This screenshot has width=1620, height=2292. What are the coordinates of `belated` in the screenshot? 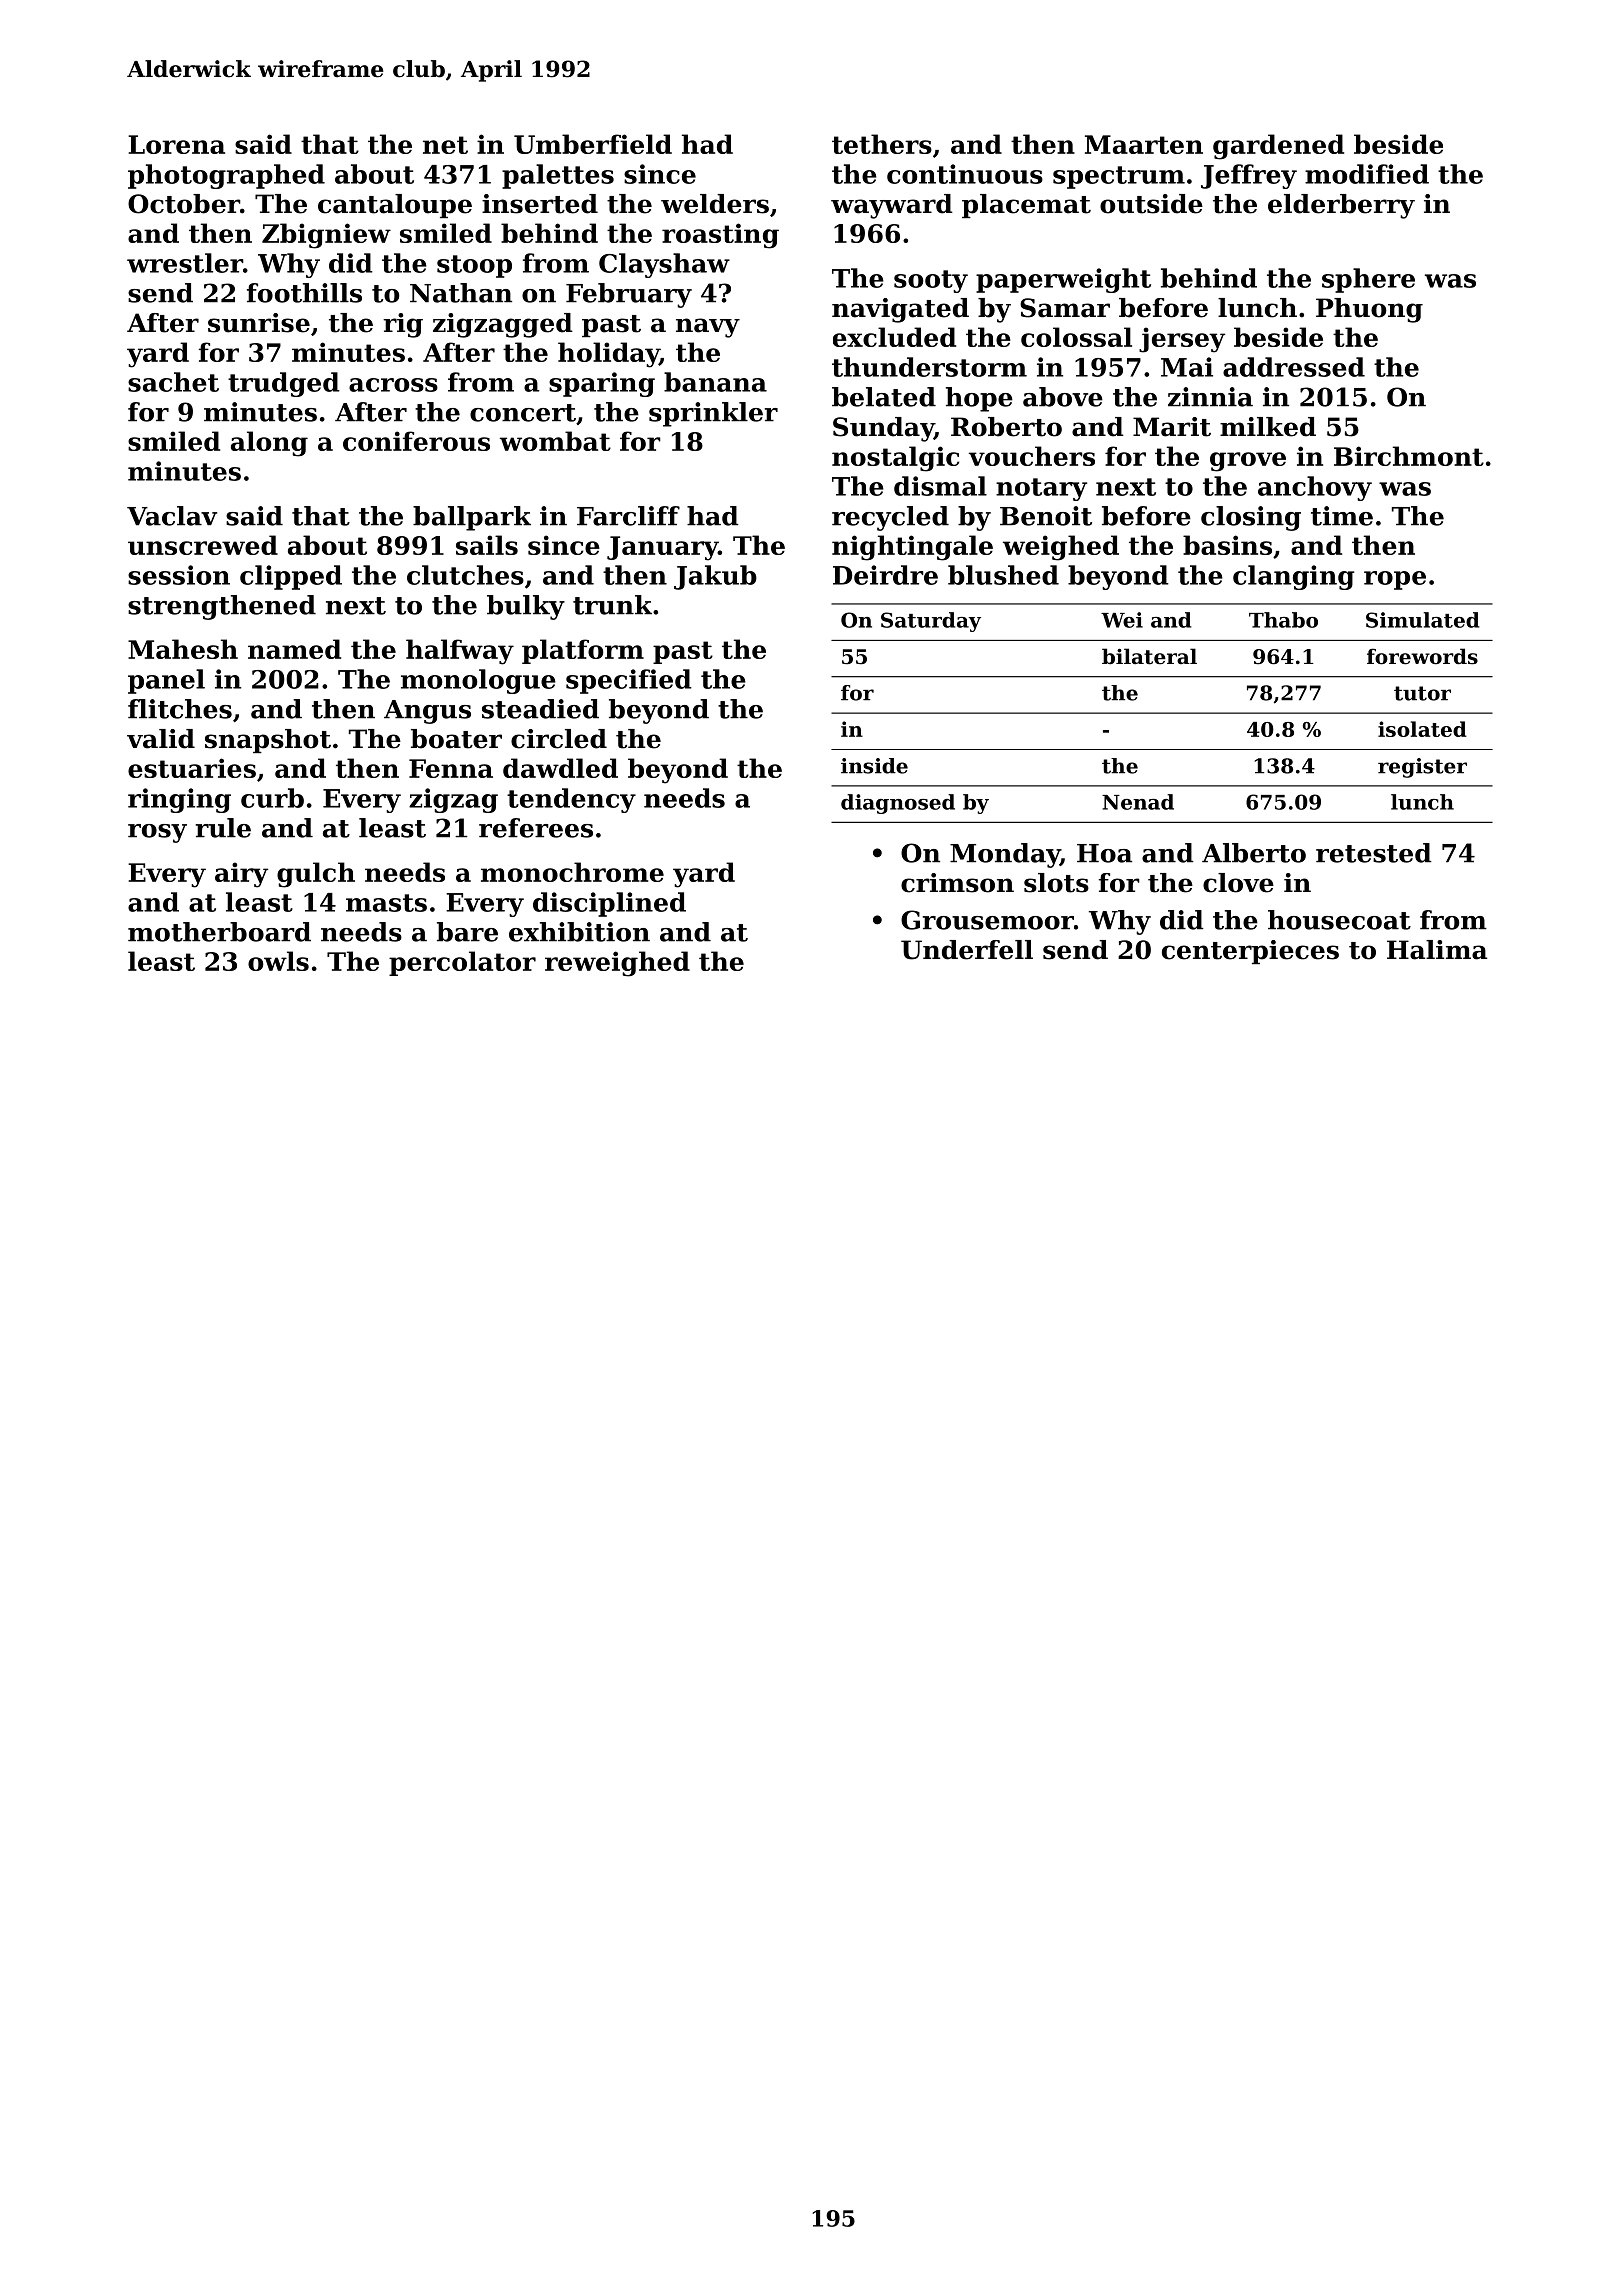 It's located at (884, 397).
